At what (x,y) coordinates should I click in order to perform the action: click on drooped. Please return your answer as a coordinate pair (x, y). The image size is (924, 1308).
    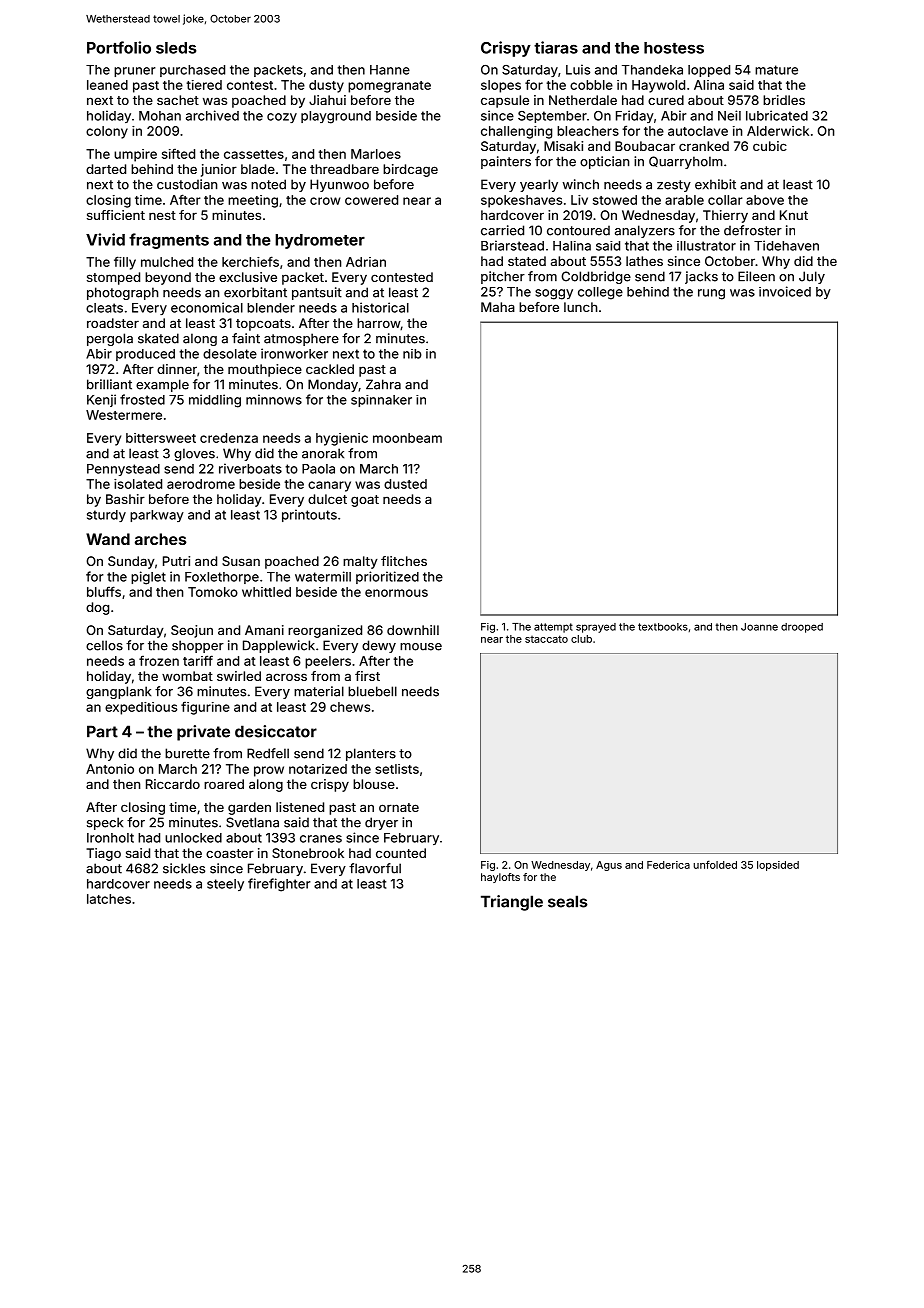
    Looking at the image, I should click on (802, 628).
